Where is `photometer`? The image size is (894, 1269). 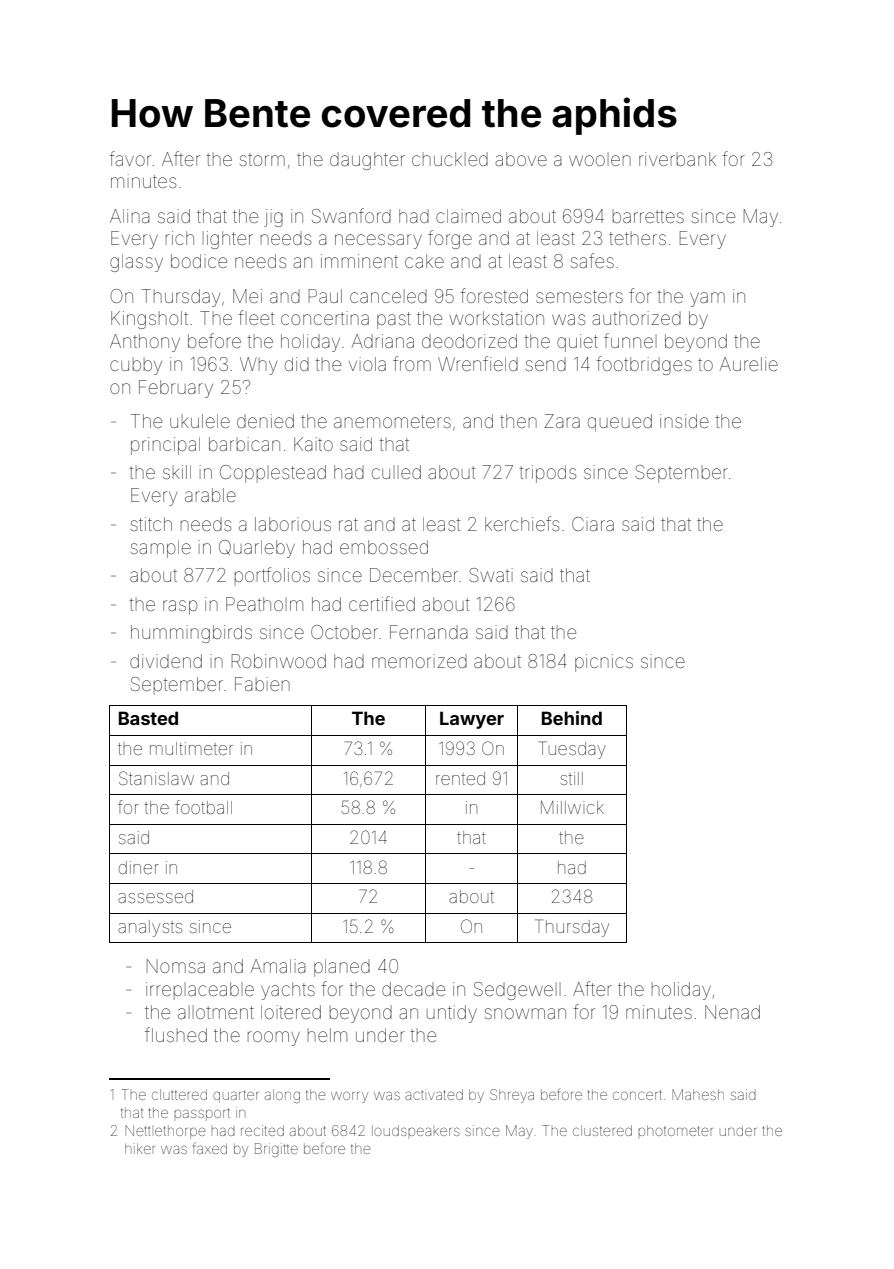 photometer is located at coordinates (675, 1130).
